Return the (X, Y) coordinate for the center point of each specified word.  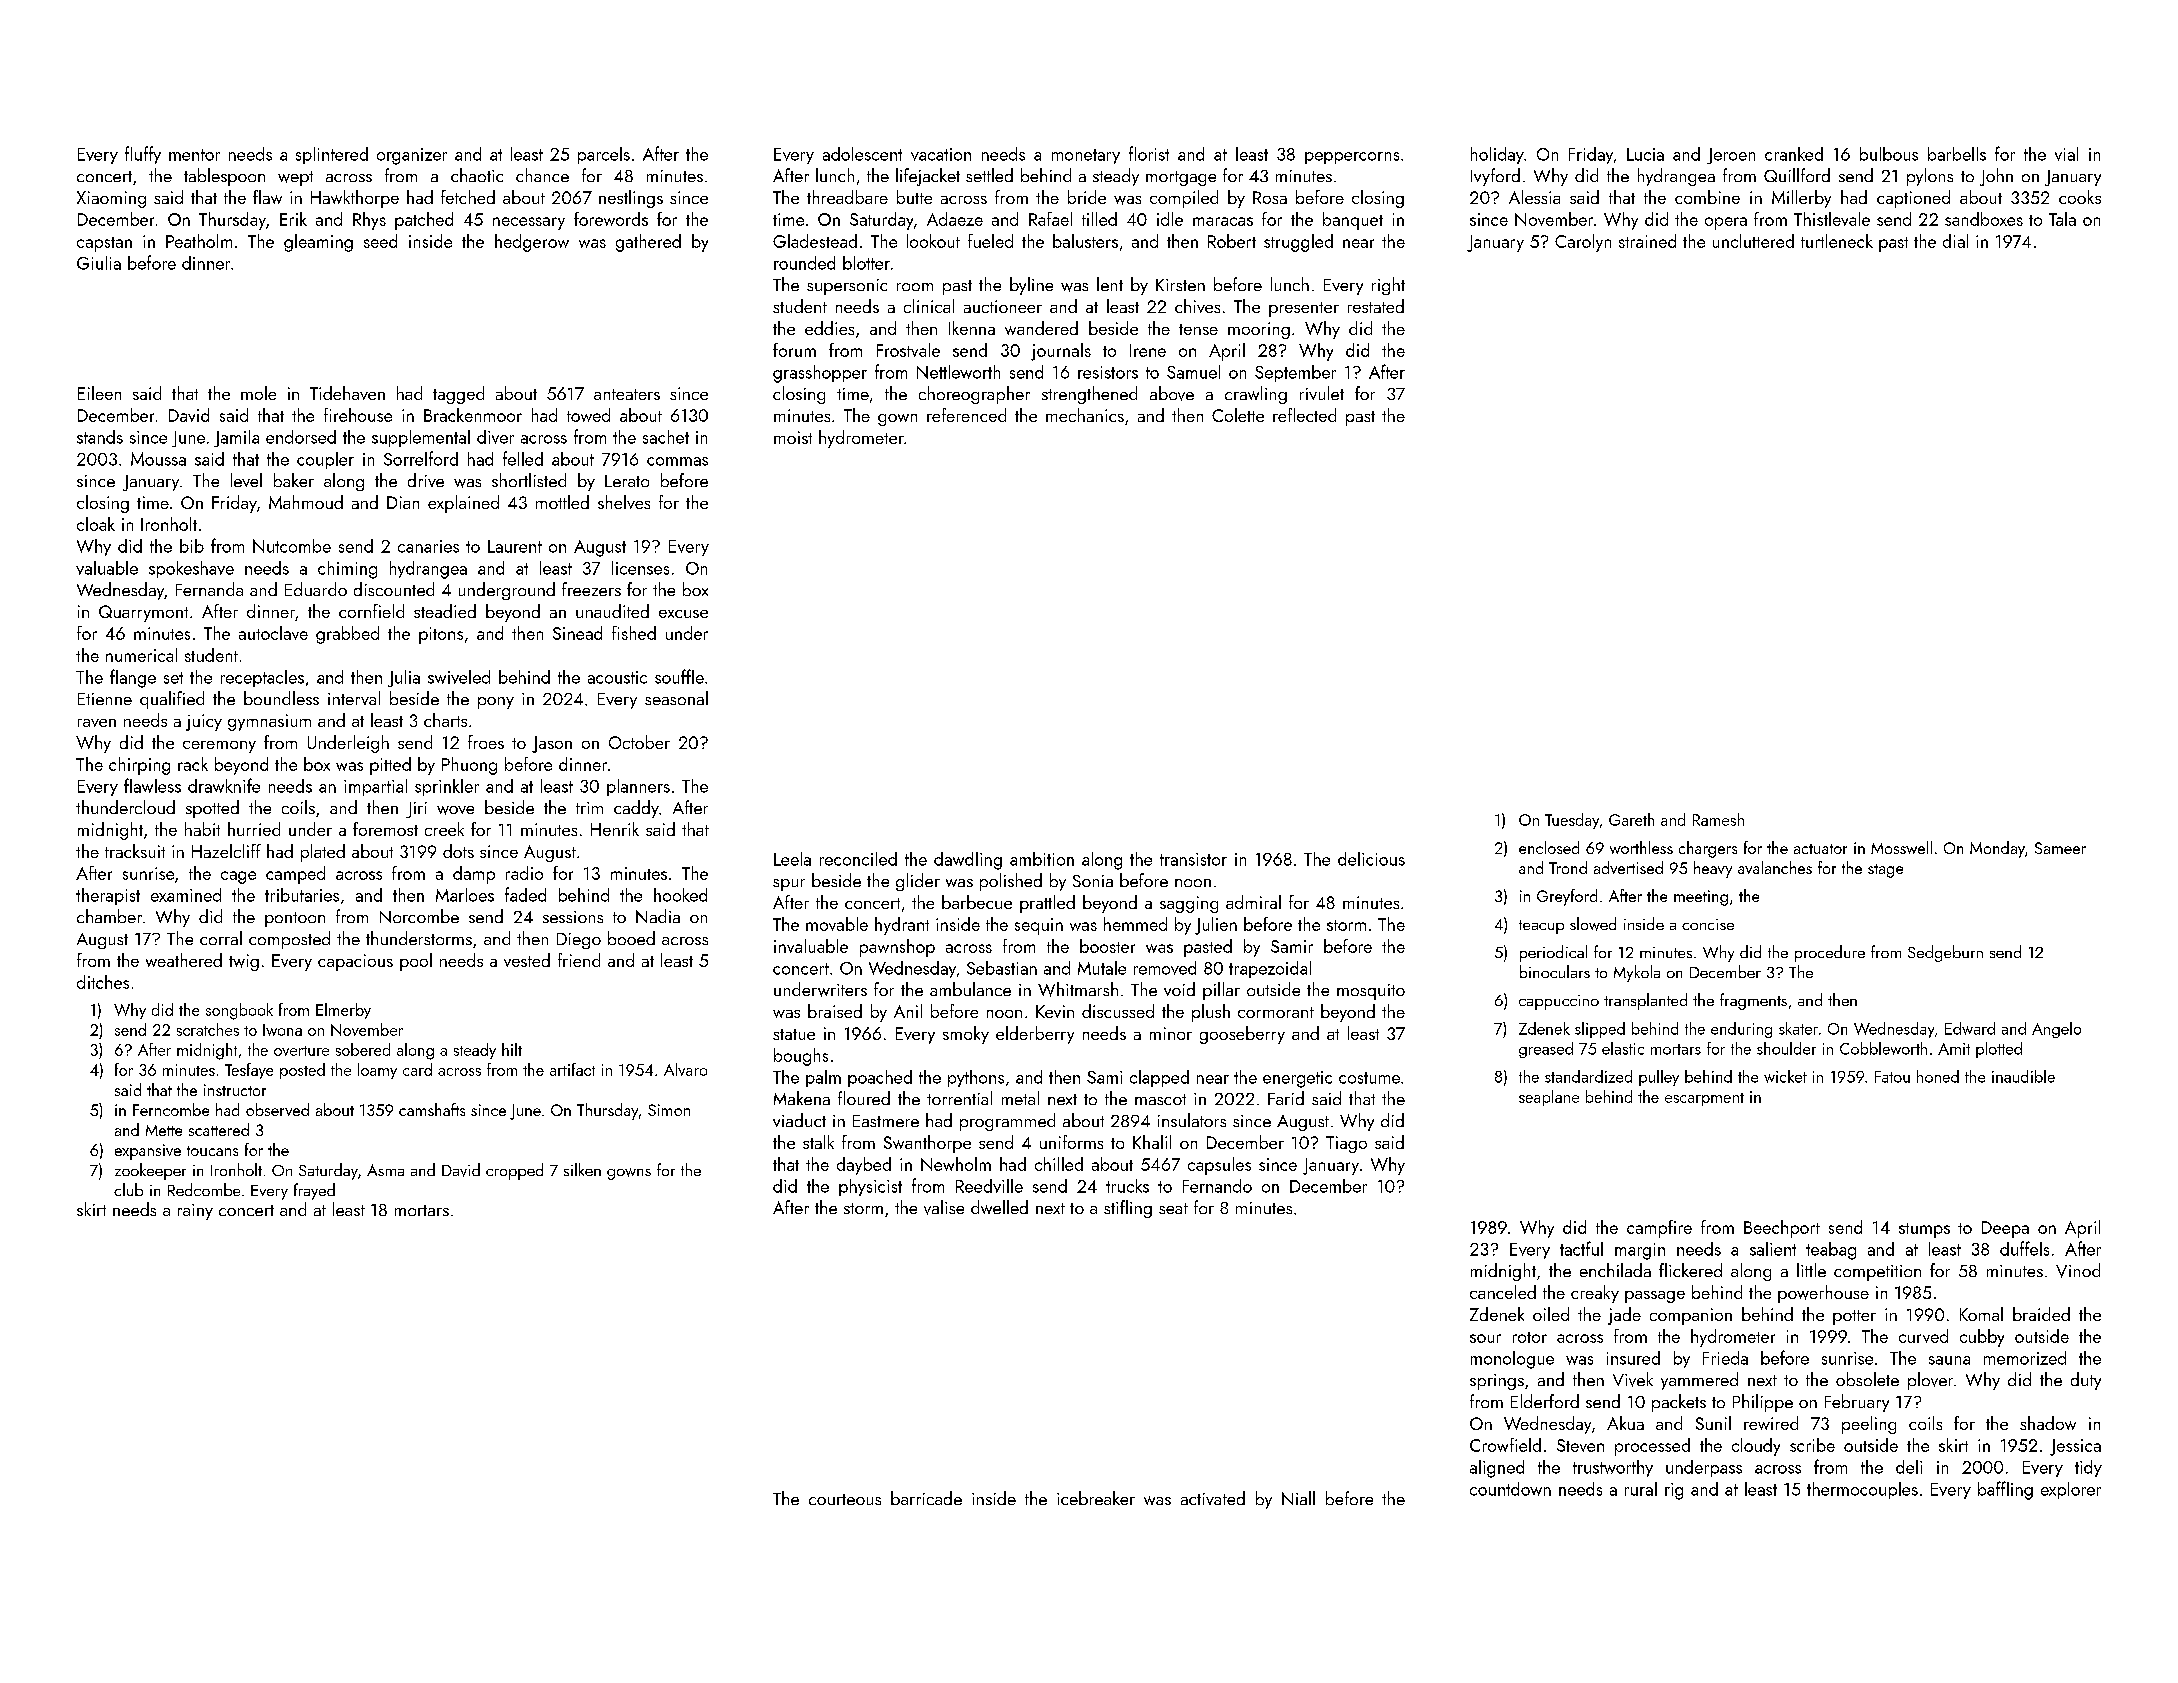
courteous (845, 1499)
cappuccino (1559, 1002)
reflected (1304, 415)
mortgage (1181, 178)
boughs (801, 1057)
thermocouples (1862, 1490)
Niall (1298, 1498)
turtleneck (1837, 241)
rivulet (1322, 393)
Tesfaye (249, 1071)
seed (380, 241)
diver (495, 437)
